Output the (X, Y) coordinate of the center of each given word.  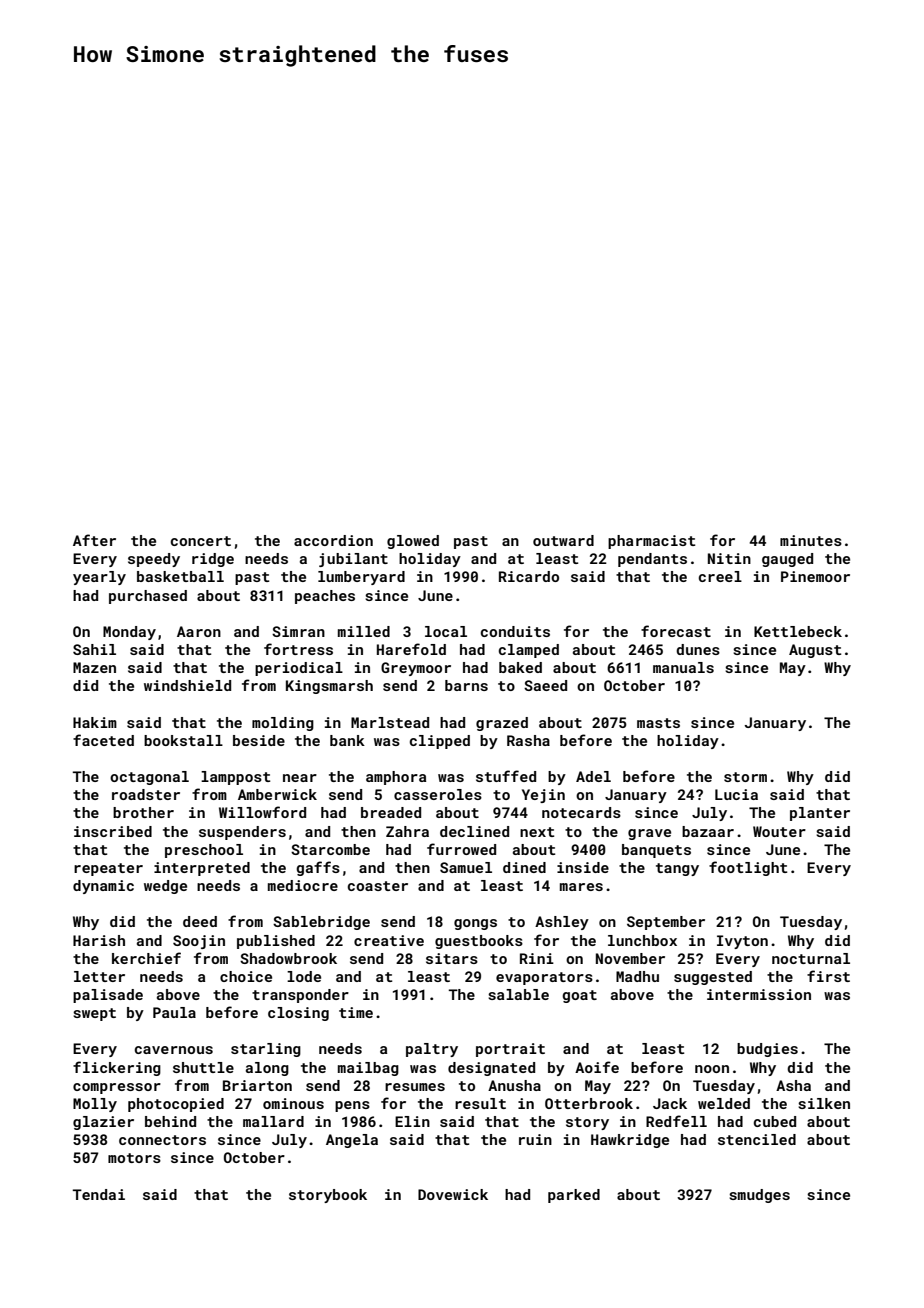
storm (745, 777)
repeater (108, 869)
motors (134, 1158)
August (815, 651)
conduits (515, 631)
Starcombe (330, 849)
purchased (148, 597)
